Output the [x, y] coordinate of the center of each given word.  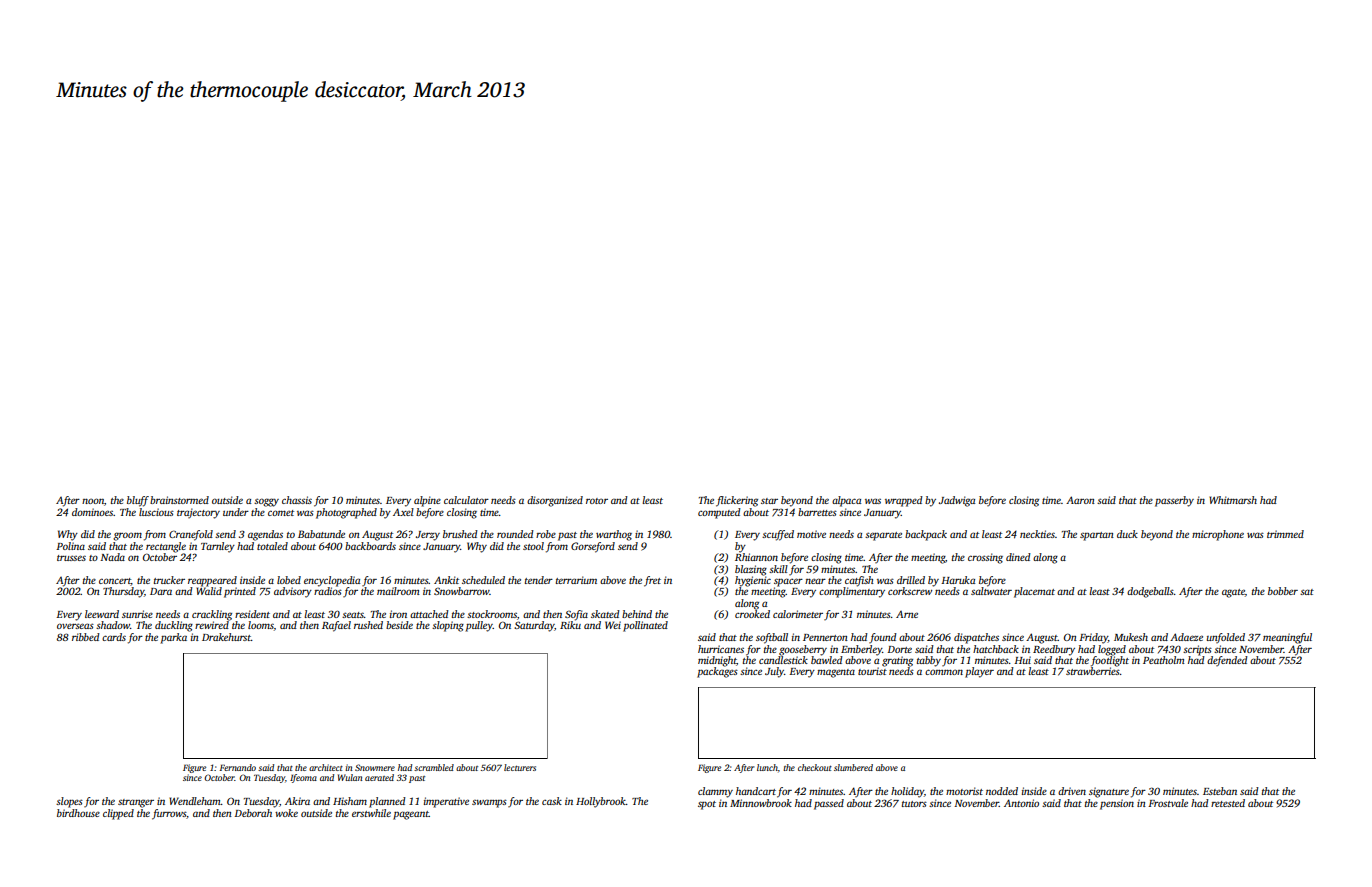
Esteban [1220, 791]
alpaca [846, 501]
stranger [136, 803]
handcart [756, 791]
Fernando [238, 767]
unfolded [1226, 638]
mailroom [398, 591]
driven [1072, 791]
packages [717, 672]
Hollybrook [601, 802]
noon [93, 501]
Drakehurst [226, 637]
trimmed [1285, 534]
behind [637, 614]
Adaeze [1186, 637]
